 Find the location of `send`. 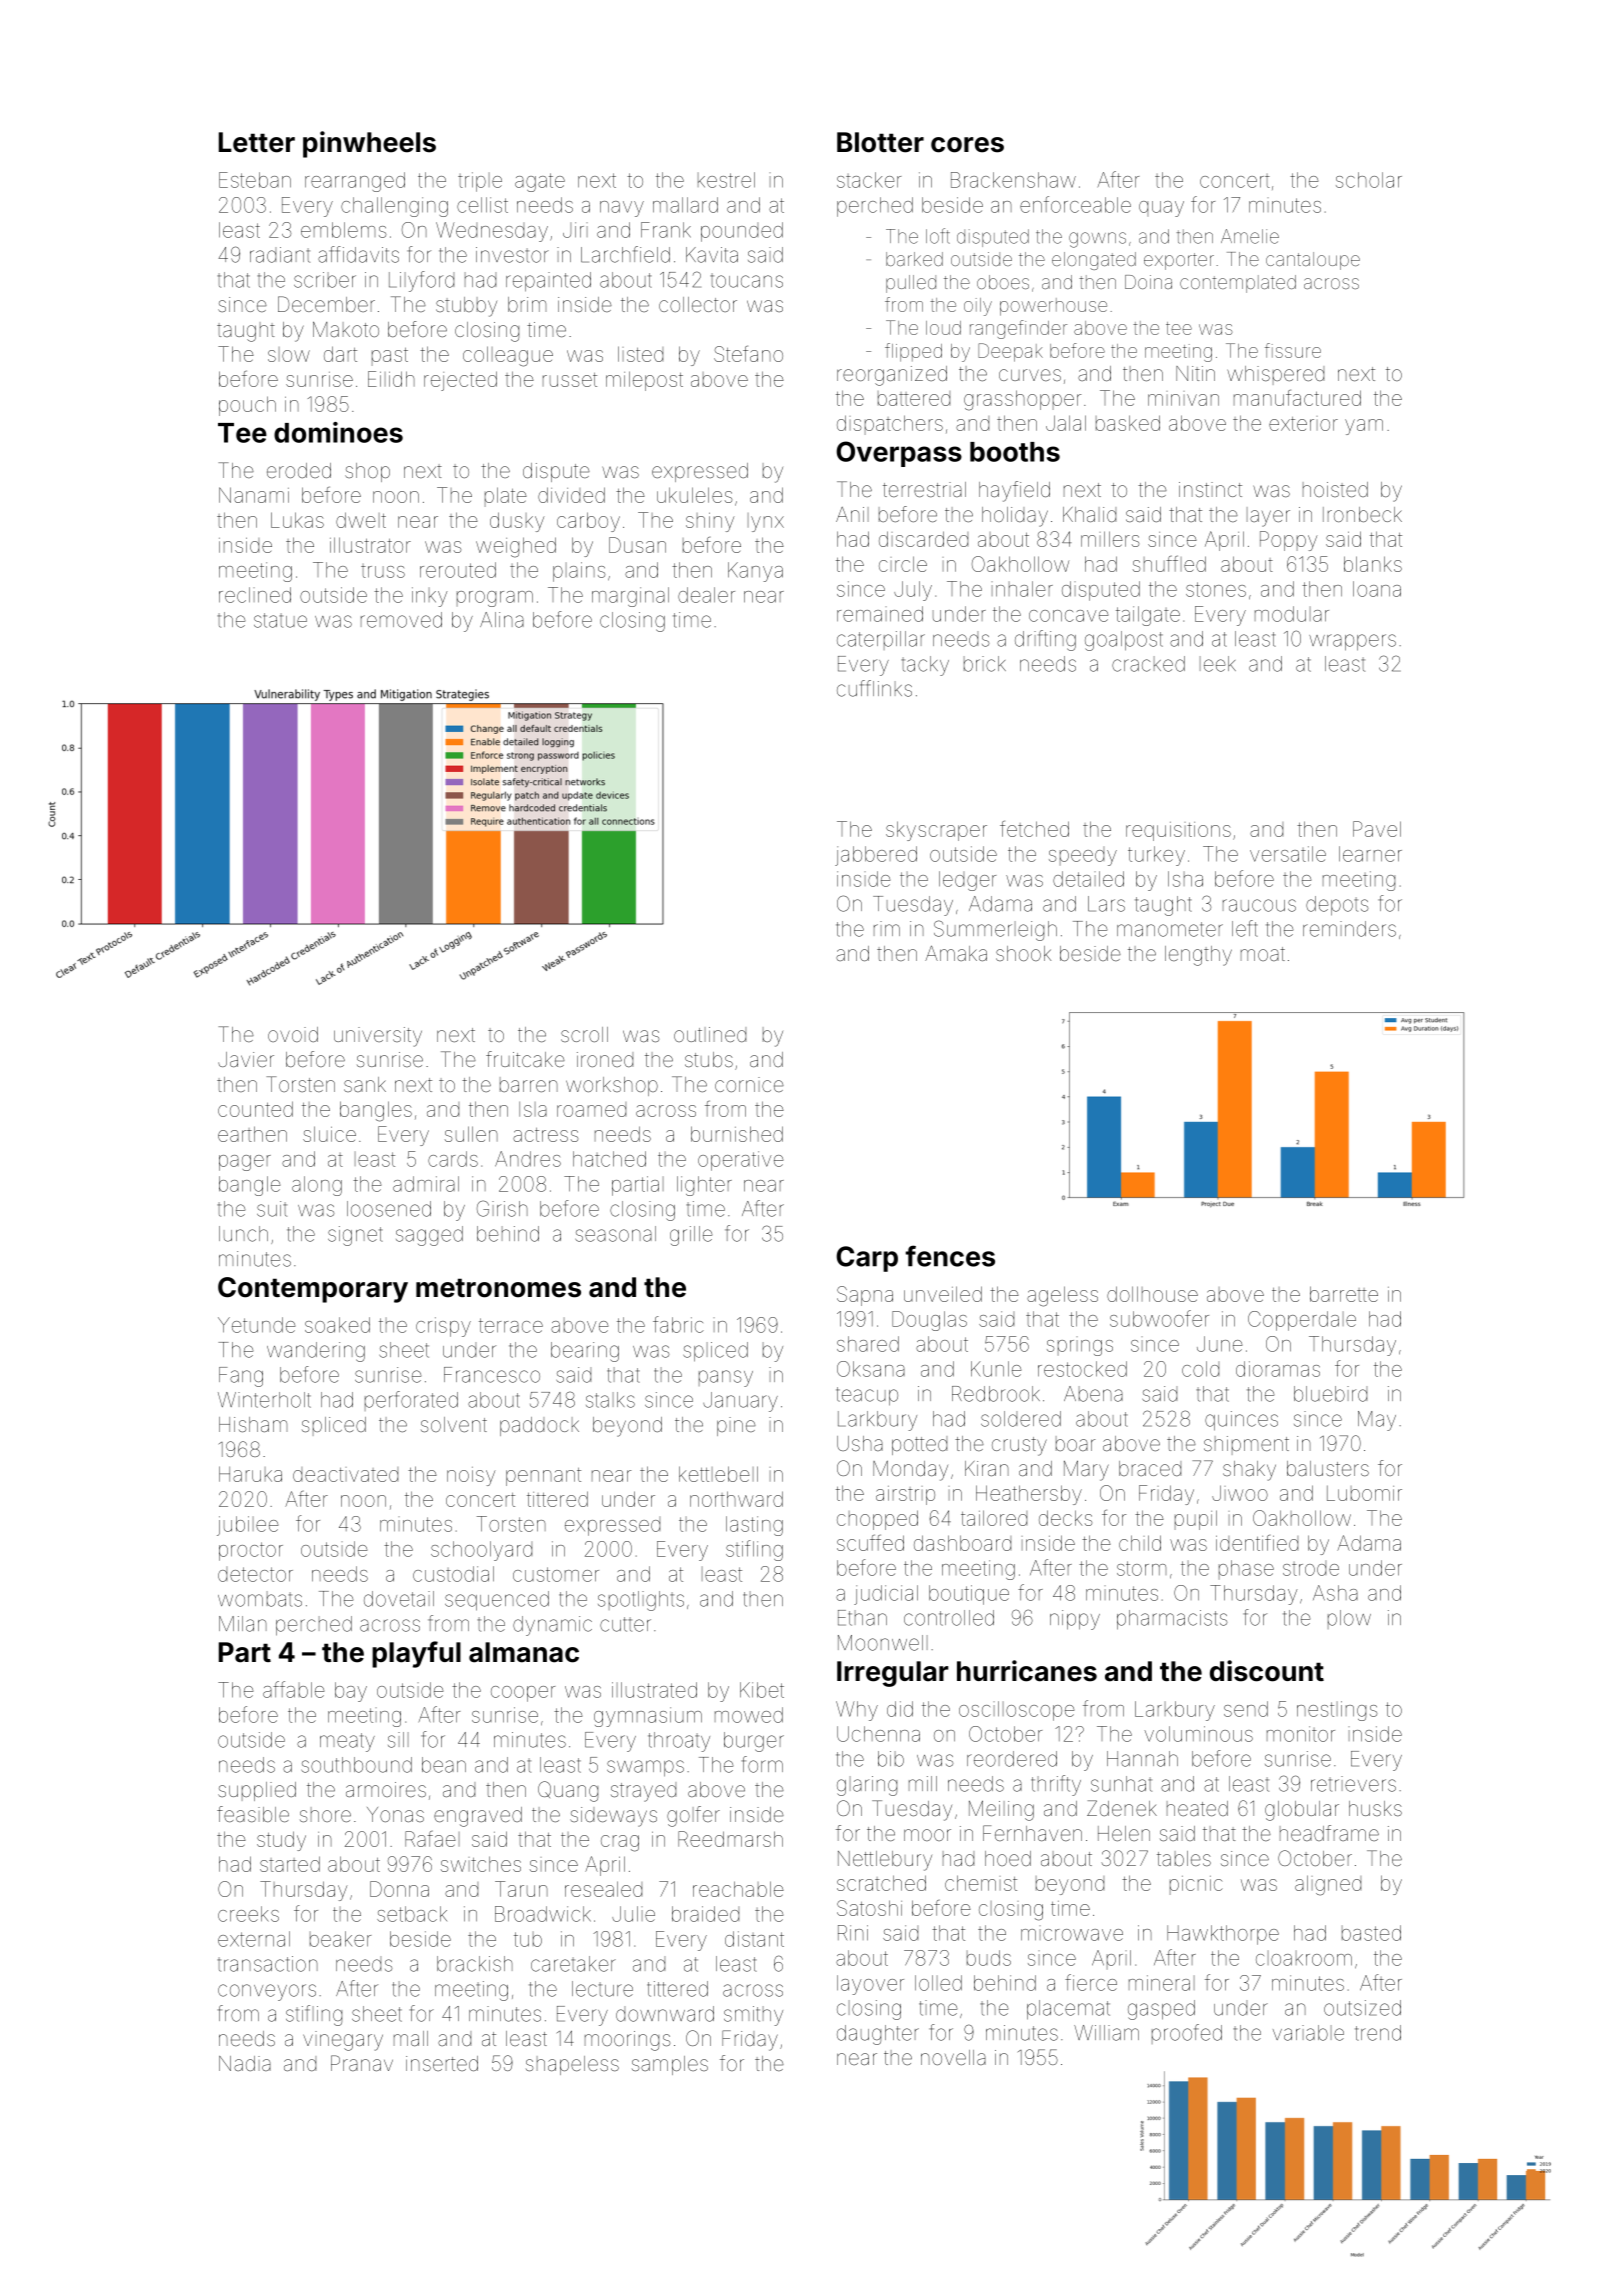

send is located at coordinates (1246, 1709).
